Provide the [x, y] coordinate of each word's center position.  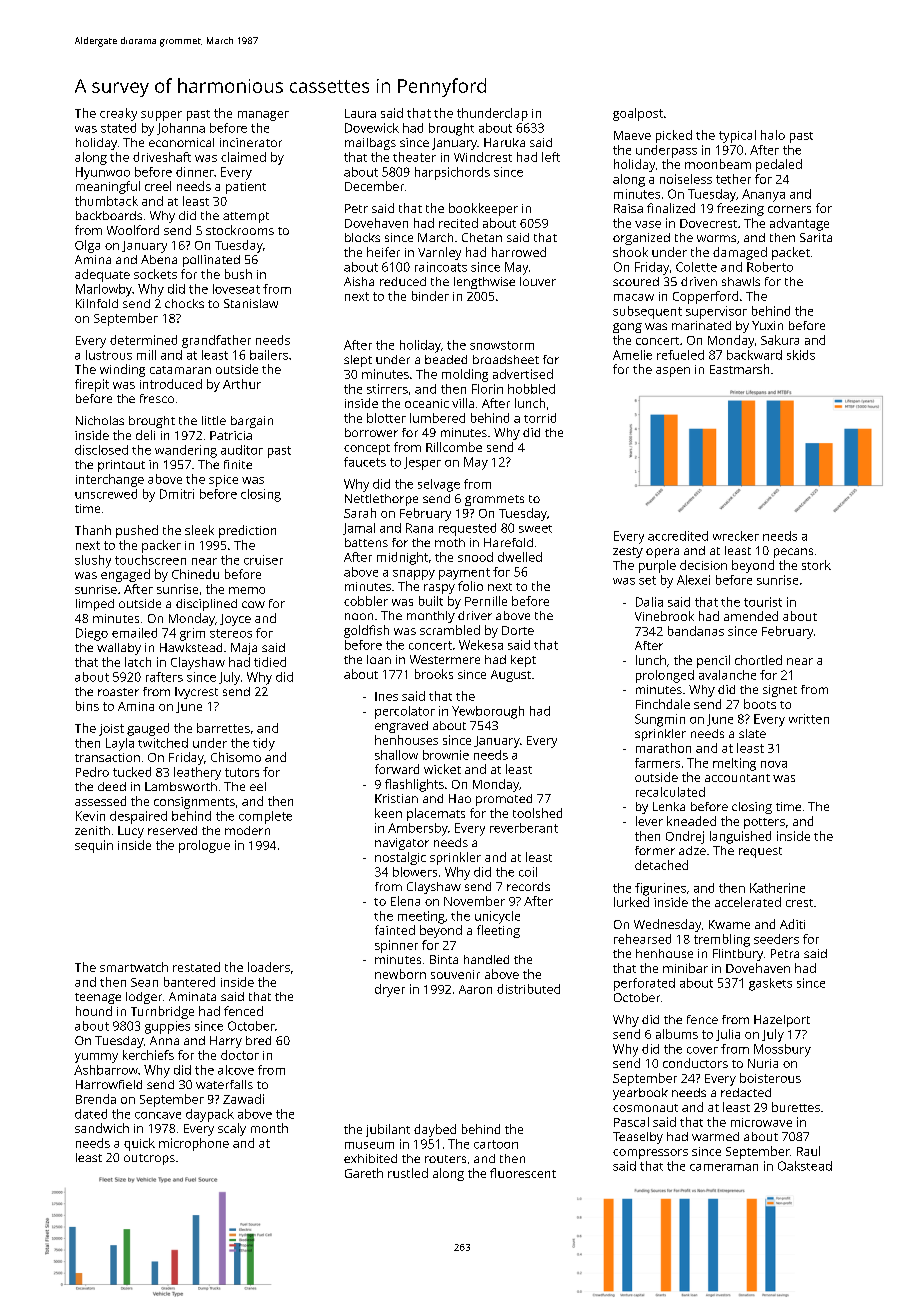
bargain [252, 422]
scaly [232, 1129]
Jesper [422, 463]
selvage [439, 485]
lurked [631, 902]
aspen [673, 372]
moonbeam [718, 164]
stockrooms [240, 230]
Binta [444, 959]
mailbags [370, 144]
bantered [189, 982]
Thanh [93, 530]
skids [801, 355]
